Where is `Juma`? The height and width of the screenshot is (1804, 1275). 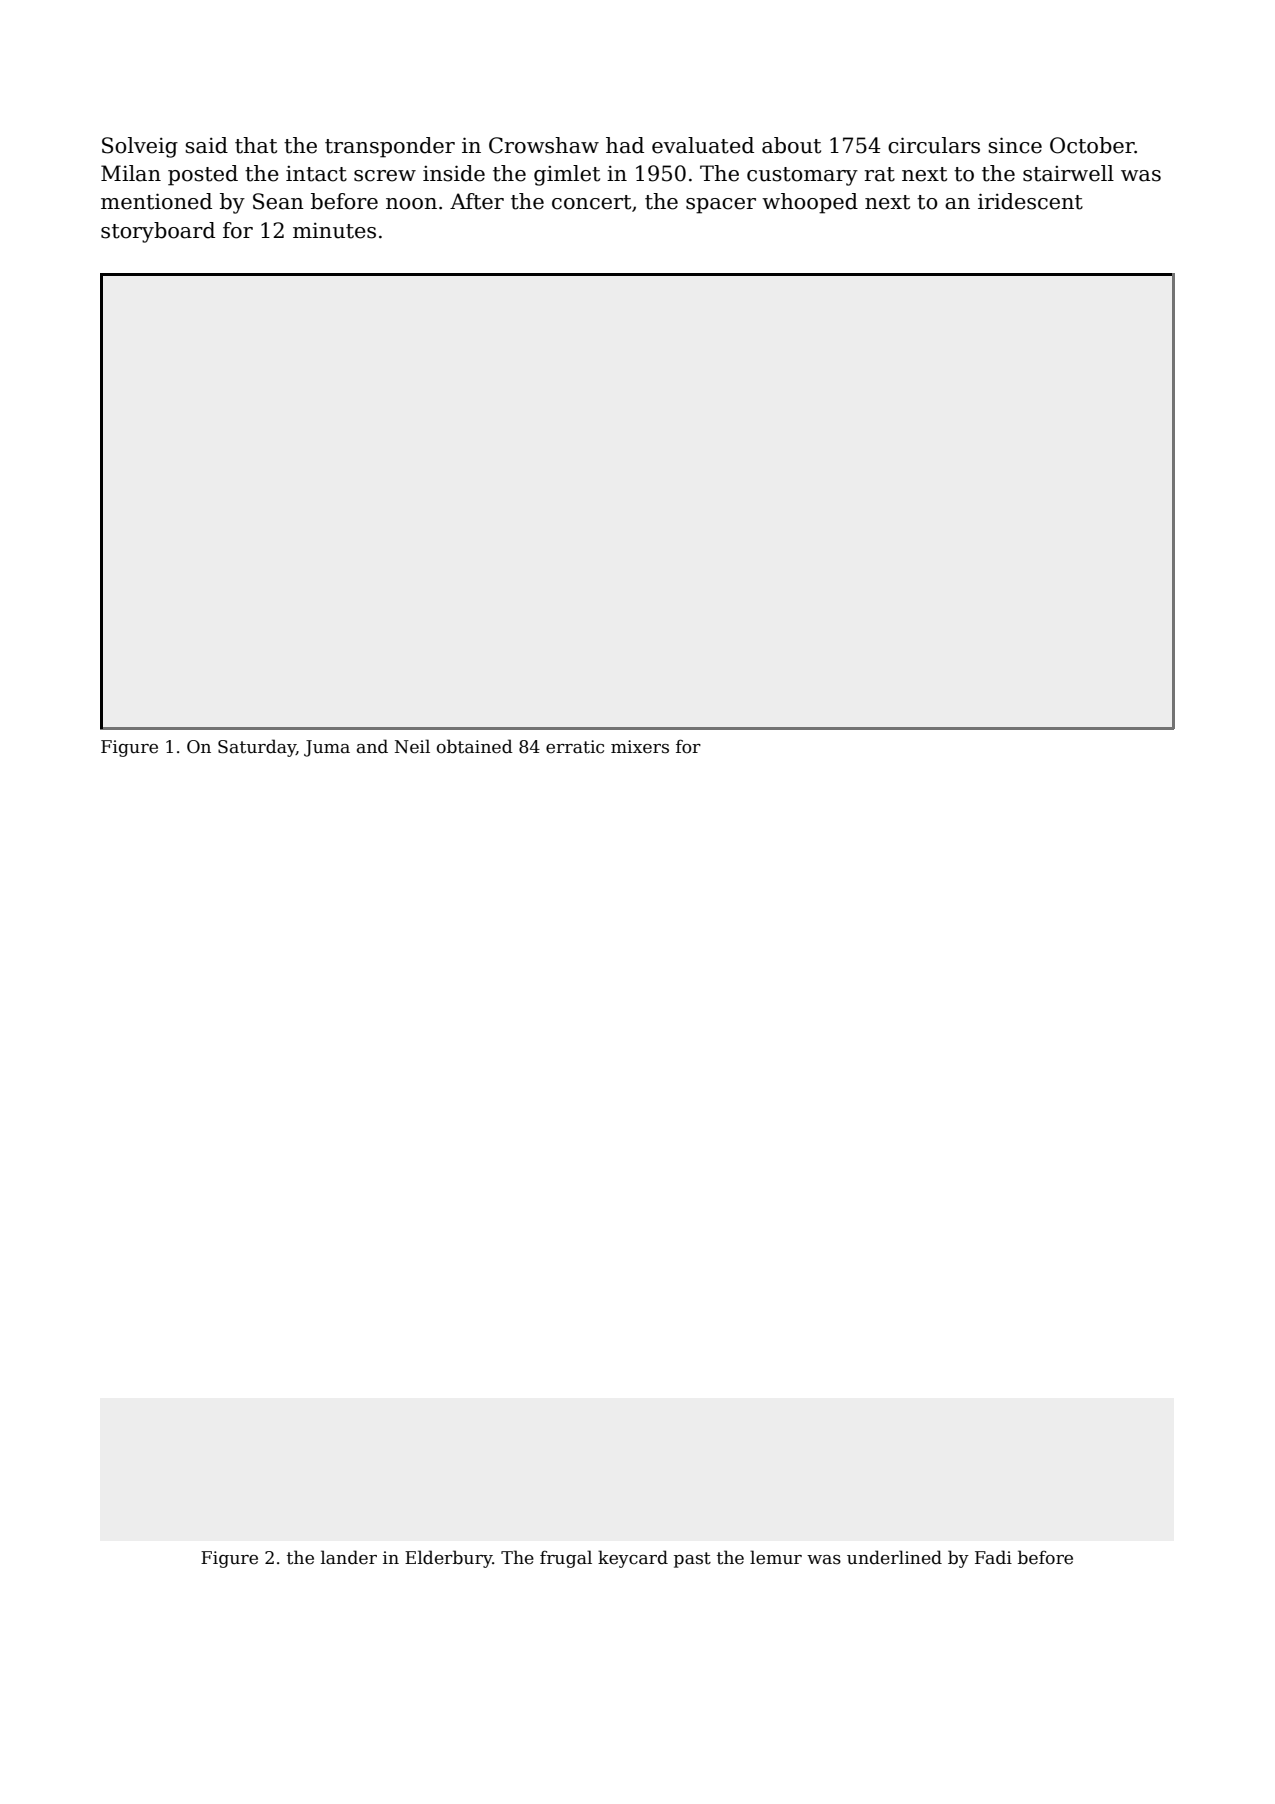
Juma is located at coordinates (327, 748).
